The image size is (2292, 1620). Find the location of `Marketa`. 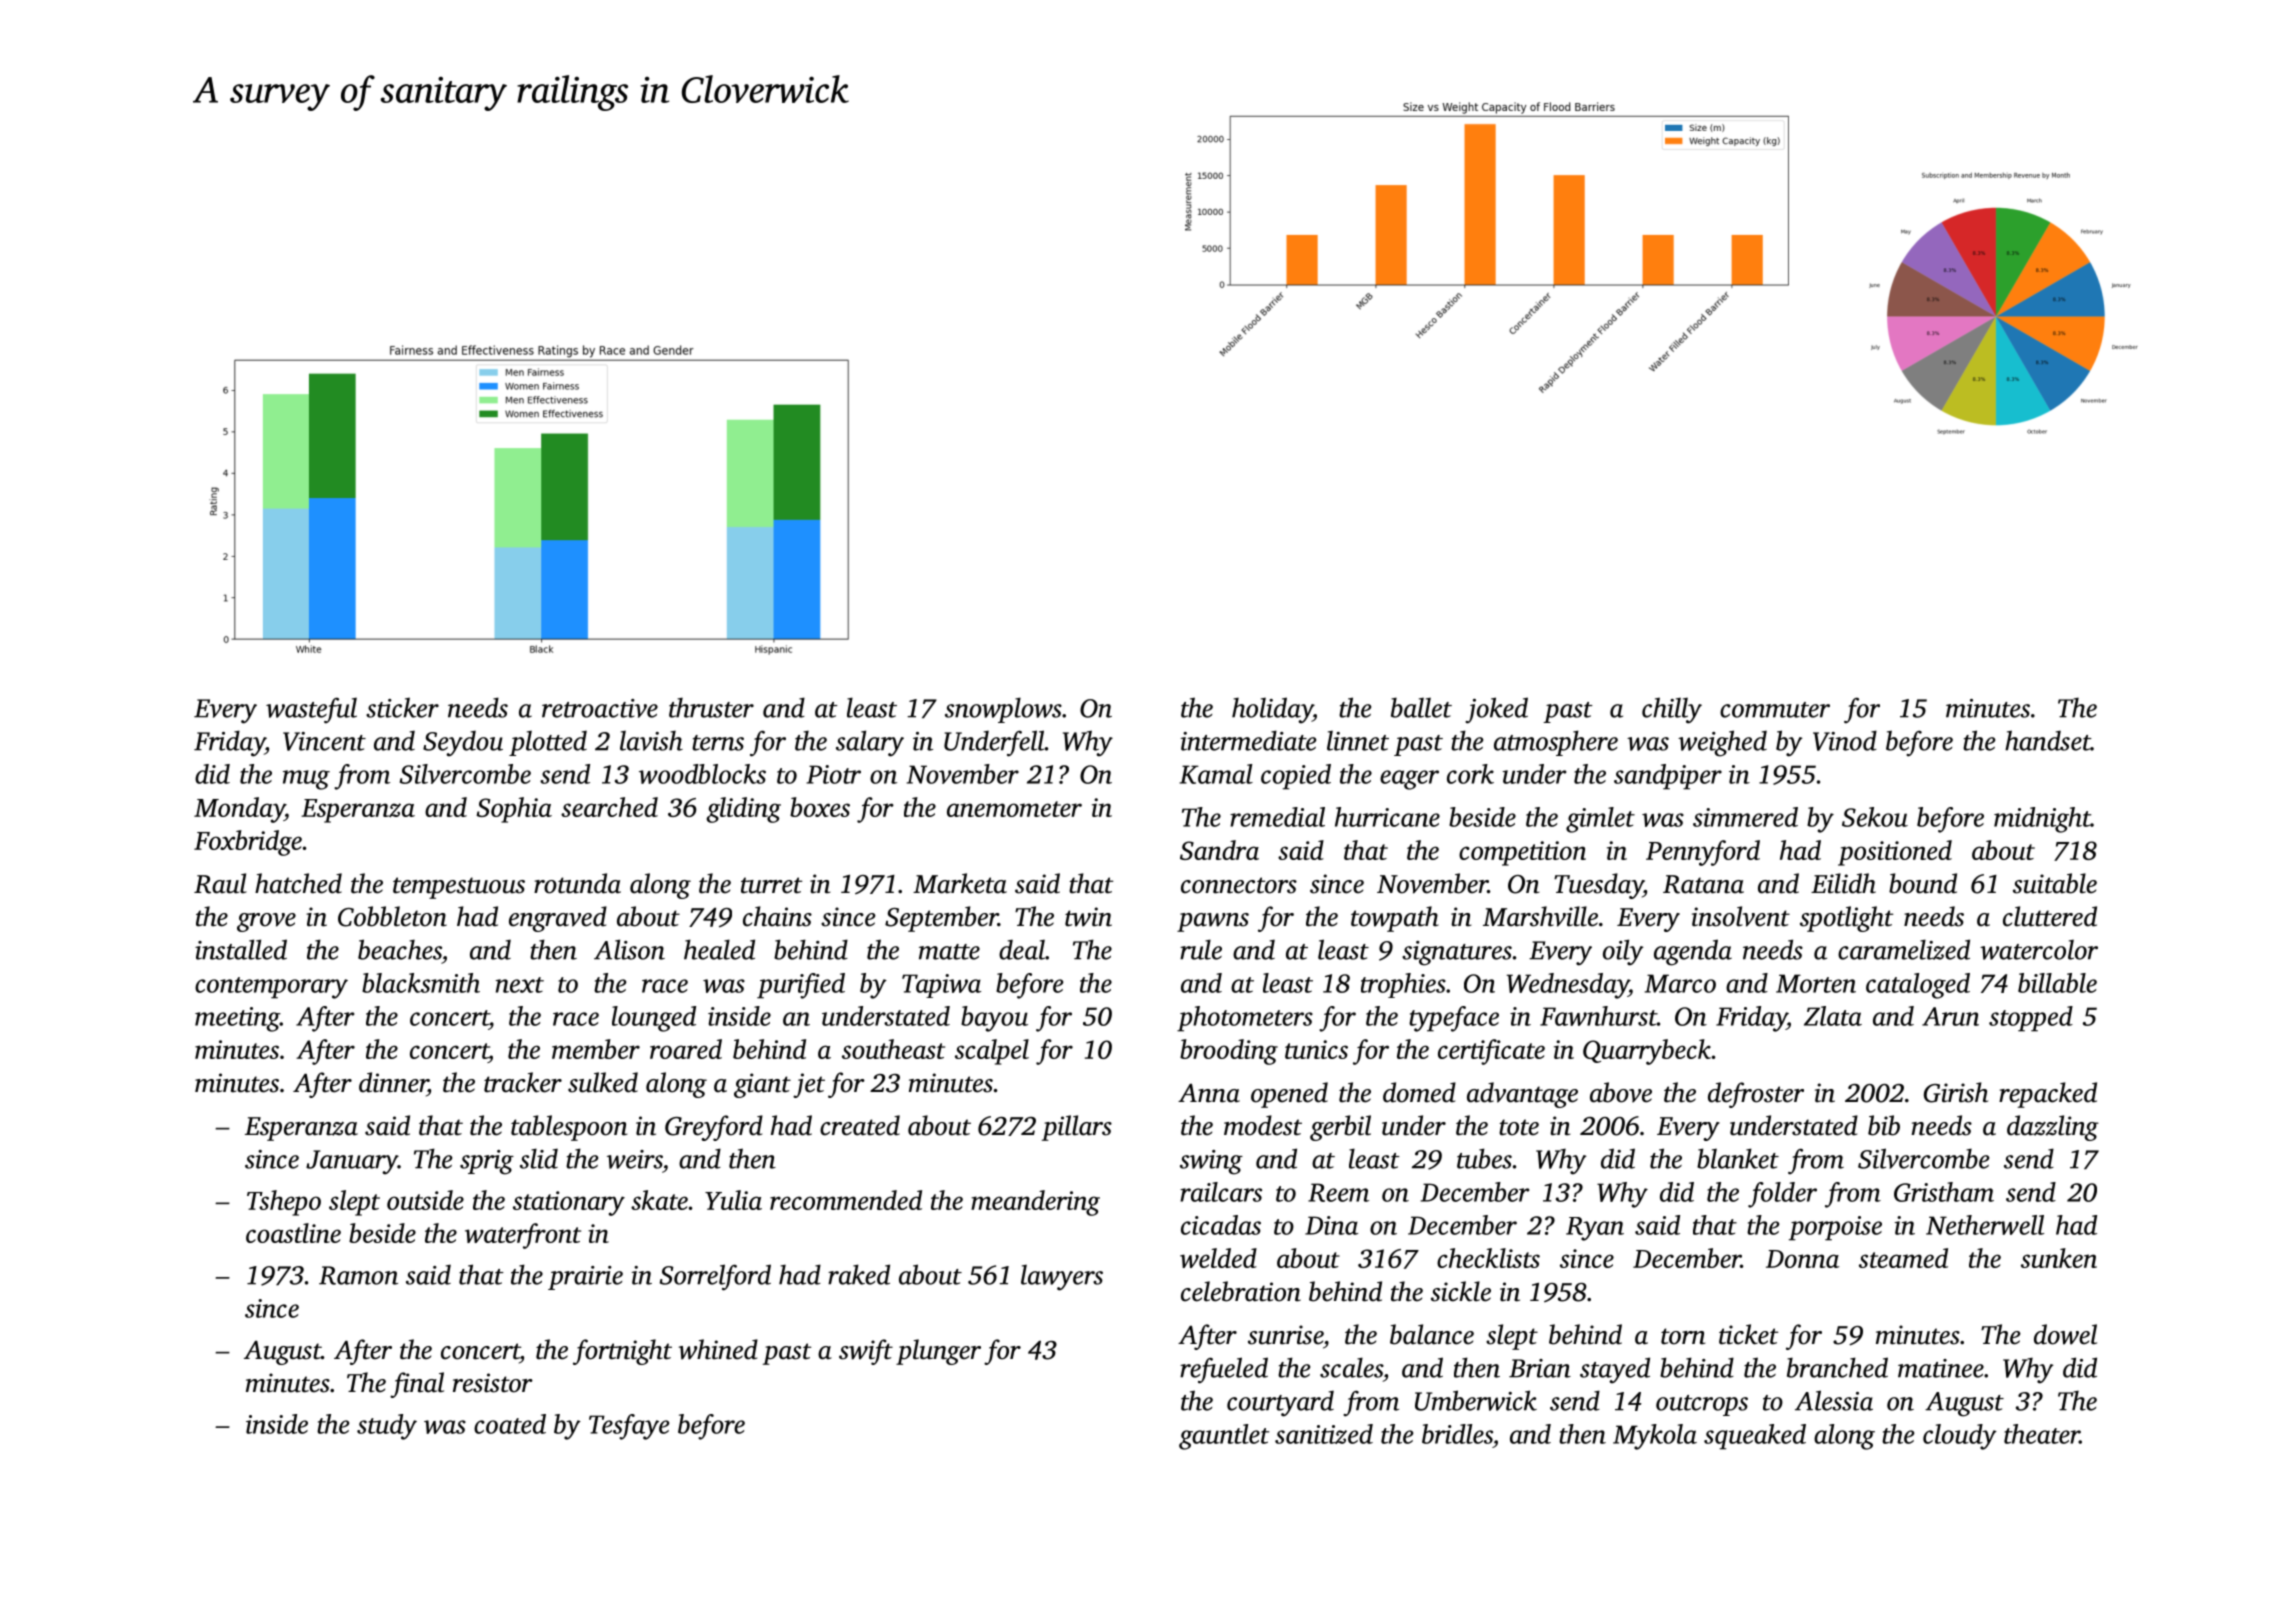

Marketa is located at coordinates (960, 883).
